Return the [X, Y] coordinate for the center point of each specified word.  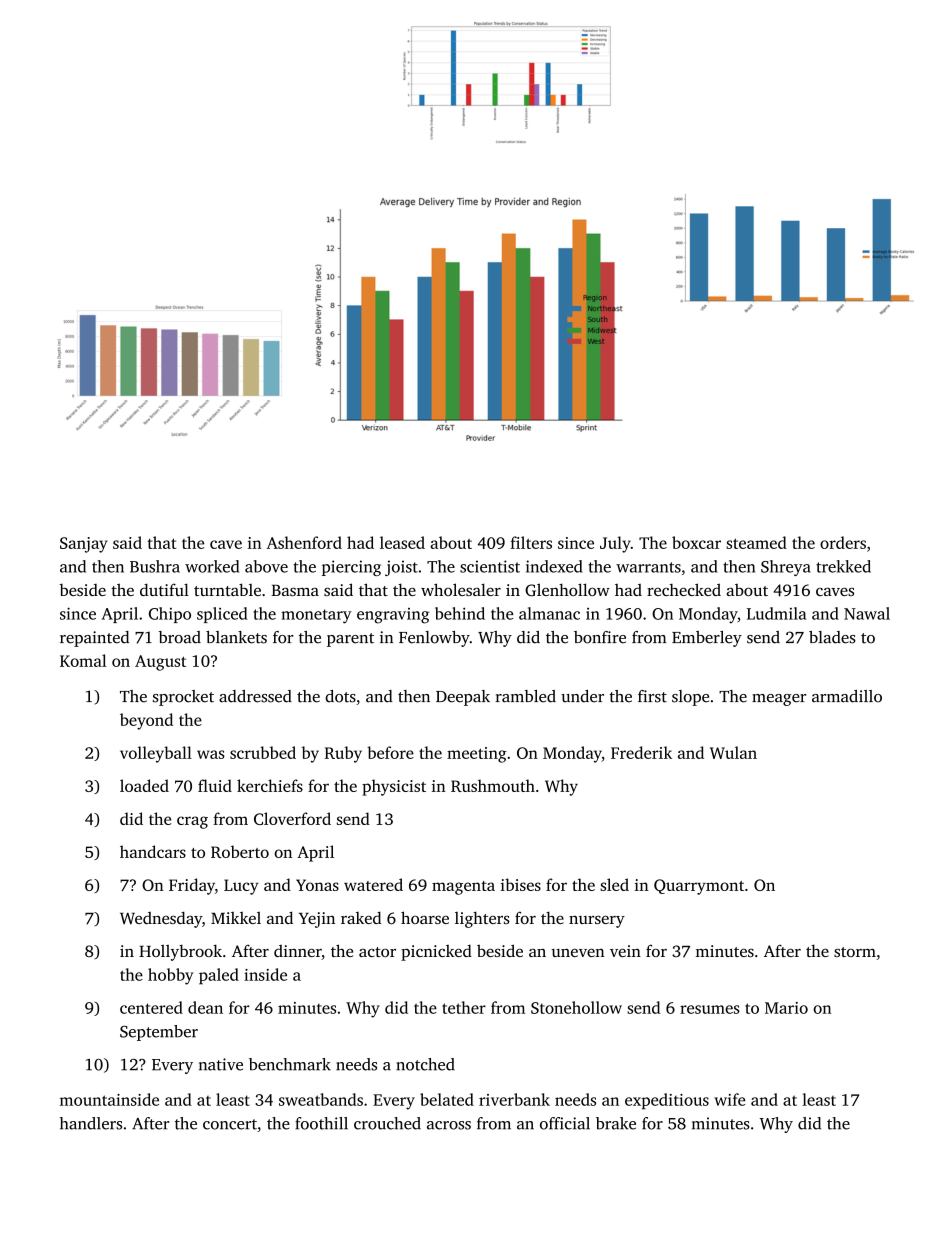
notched [425, 1064]
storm [855, 952]
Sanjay [84, 545]
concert [230, 1124]
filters [531, 542]
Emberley [707, 639]
